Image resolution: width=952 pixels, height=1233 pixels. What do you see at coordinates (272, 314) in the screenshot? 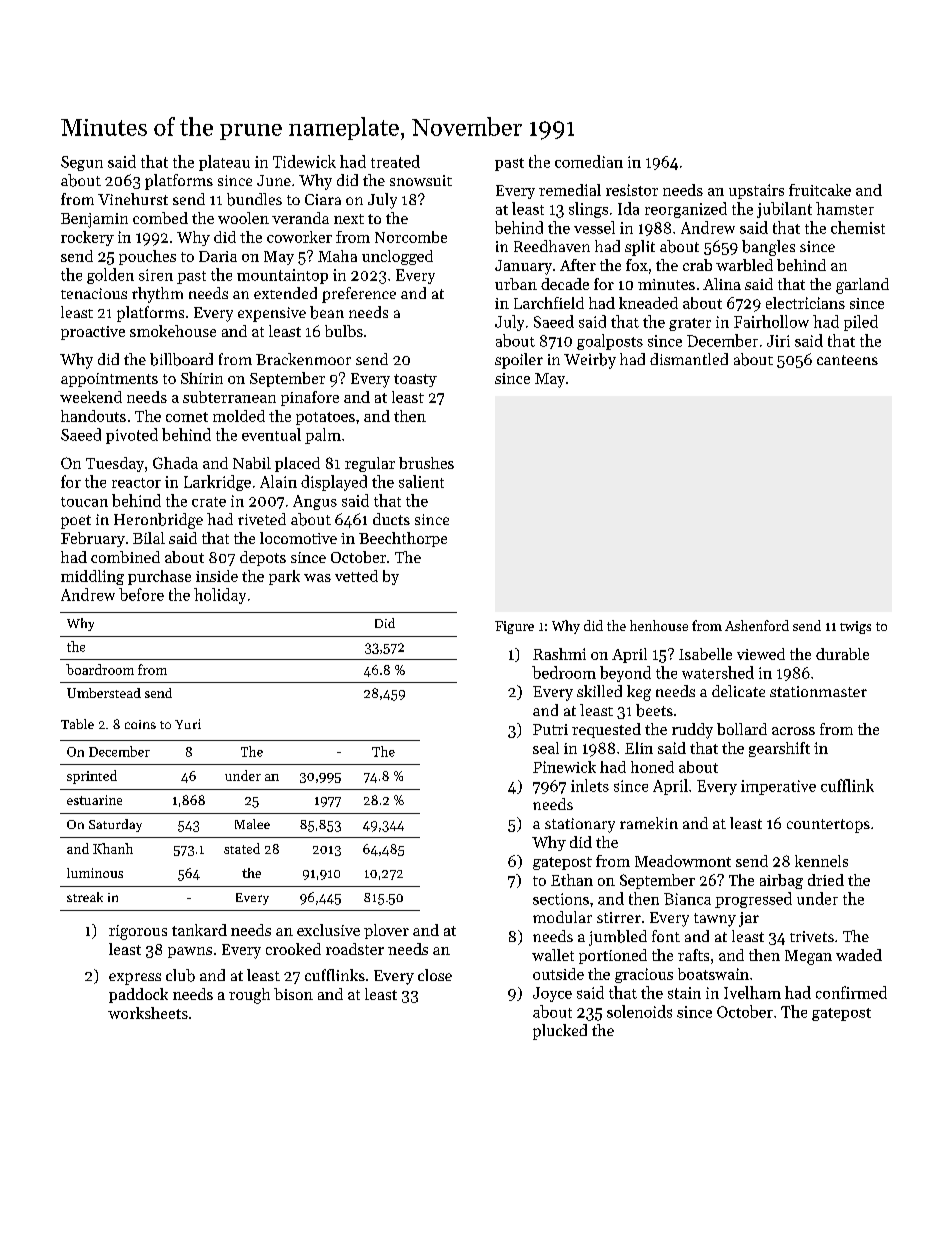
I see `expensive` at bounding box center [272, 314].
